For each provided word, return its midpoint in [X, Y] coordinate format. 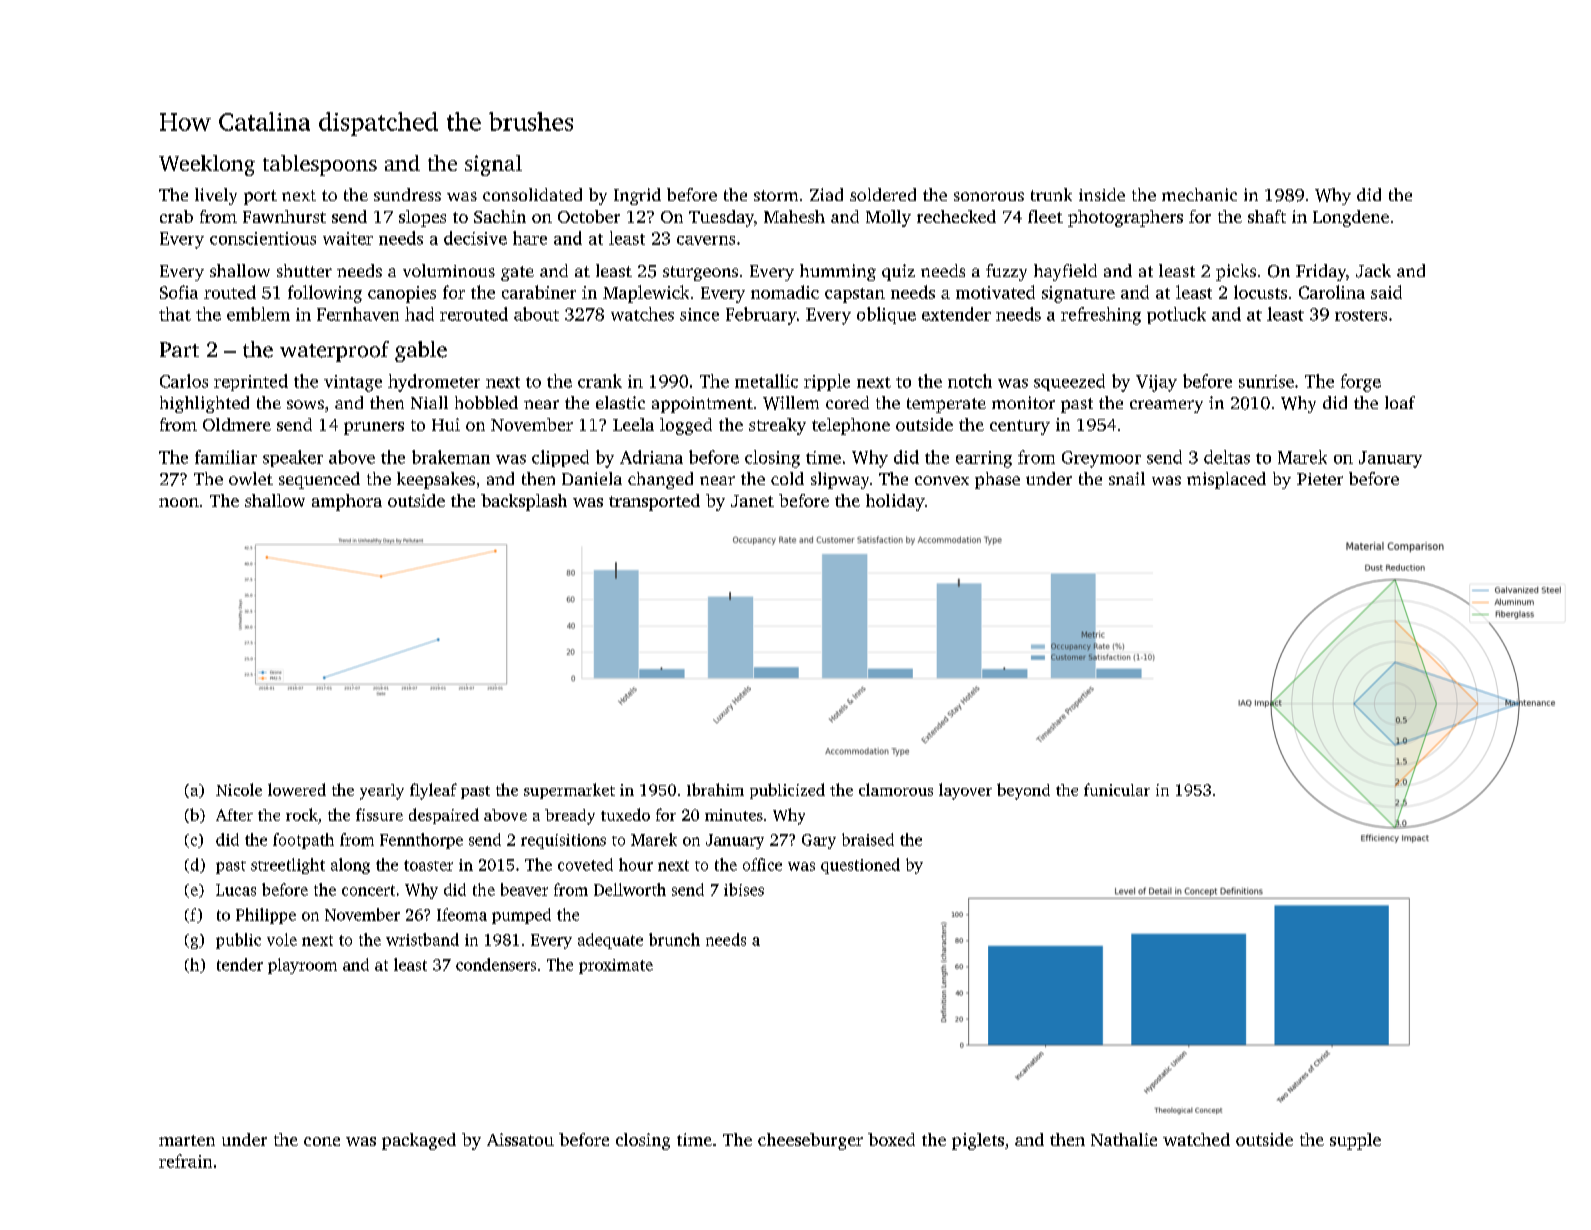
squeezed [1069, 382]
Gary [819, 841]
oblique [886, 315]
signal [493, 165]
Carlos [184, 381]
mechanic [1199, 194]
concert [368, 890]
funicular [1117, 789]
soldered [883, 194]
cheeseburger [810, 1141]
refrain [185, 1161]
